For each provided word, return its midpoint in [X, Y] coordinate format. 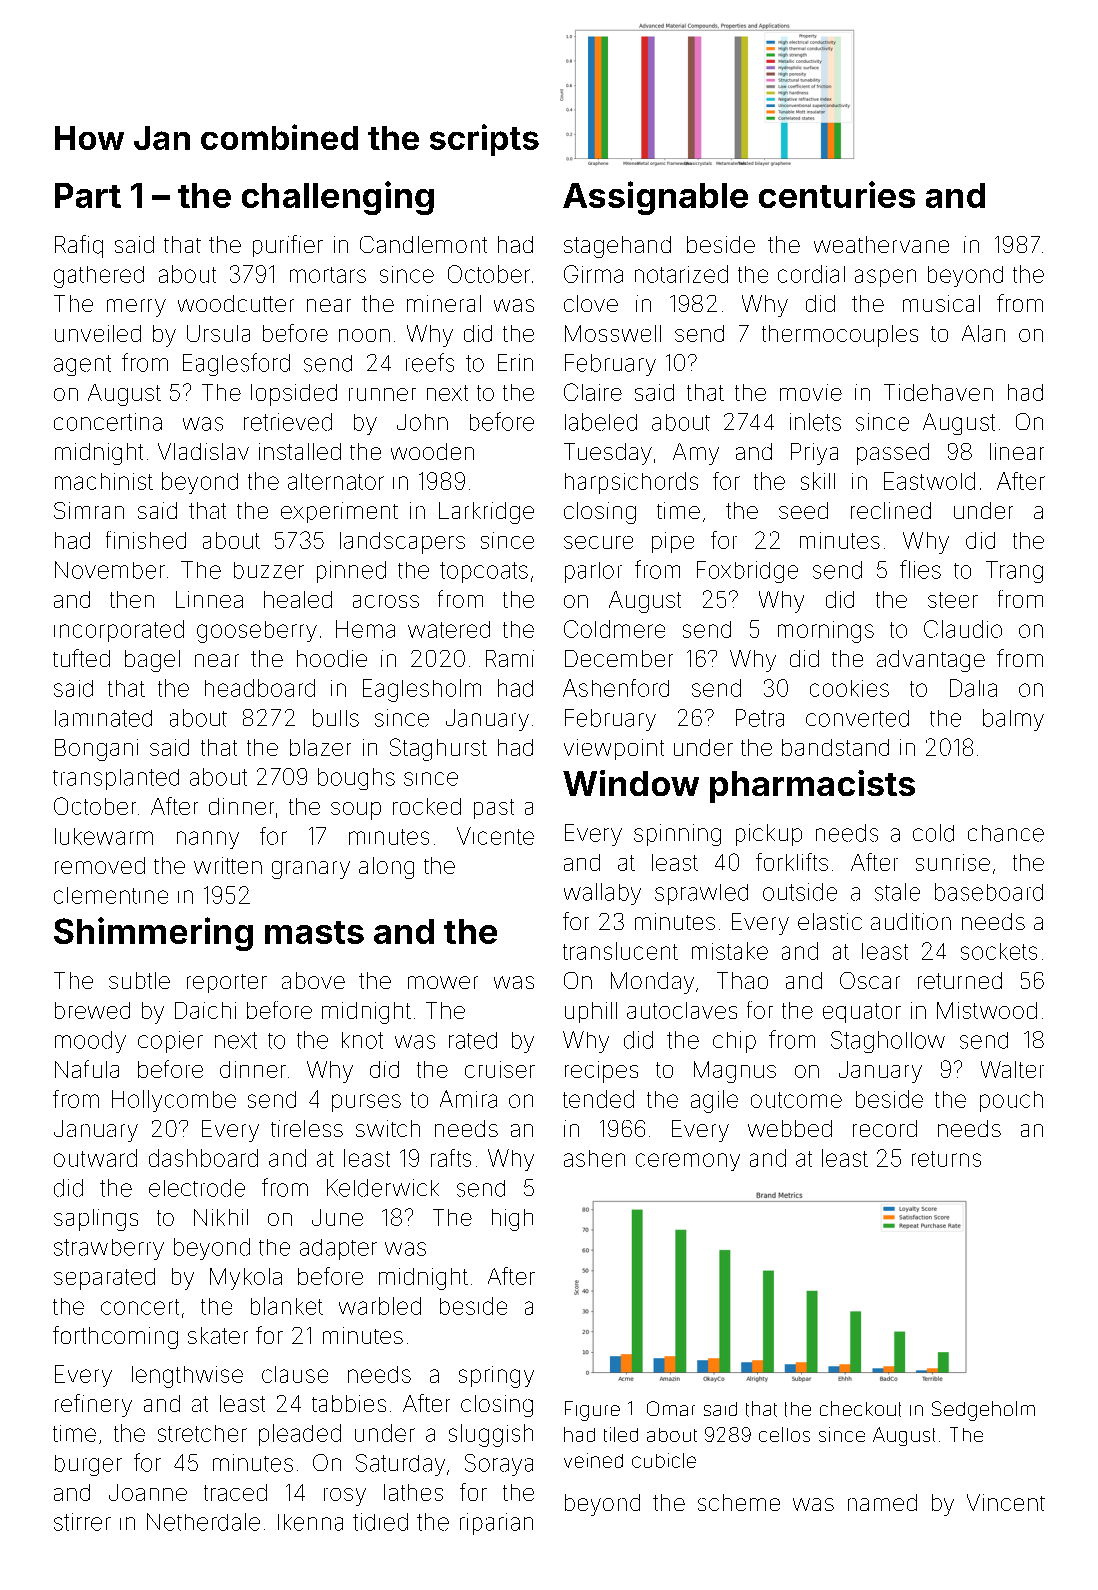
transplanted [116, 779]
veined [593, 1460]
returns [946, 1159]
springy [496, 1377]
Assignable [655, 198]
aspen [885, 278]
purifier [288, 246]
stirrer [82, 1522]
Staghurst [438, 749]
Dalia [973, 688]
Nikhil [221, 1217]
